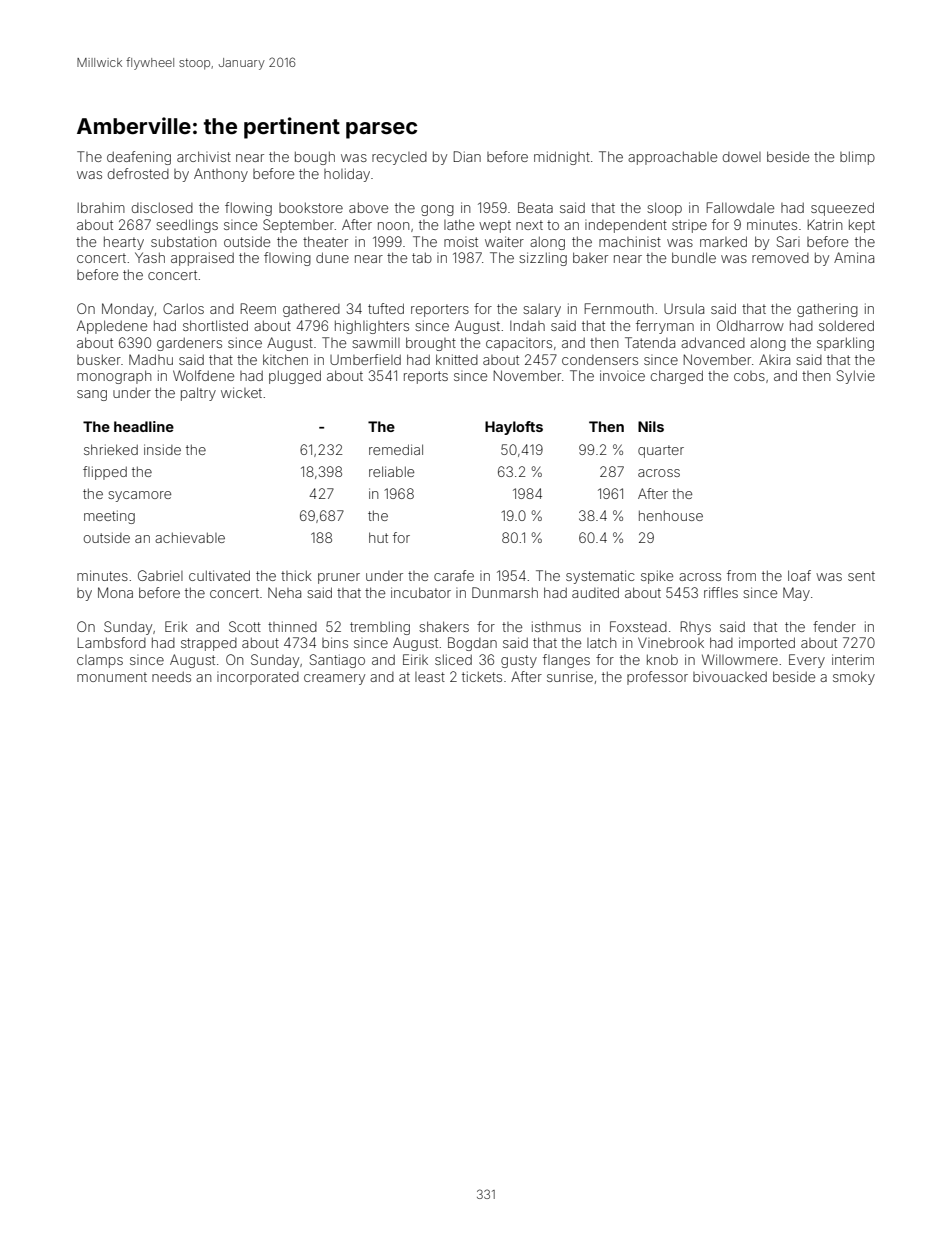 The width and height of the screenshot is (952, 1233). What do you see at coordinates (665, 327) in the screenshot?
I see `ferryman` at bounding box center [665, 327].
